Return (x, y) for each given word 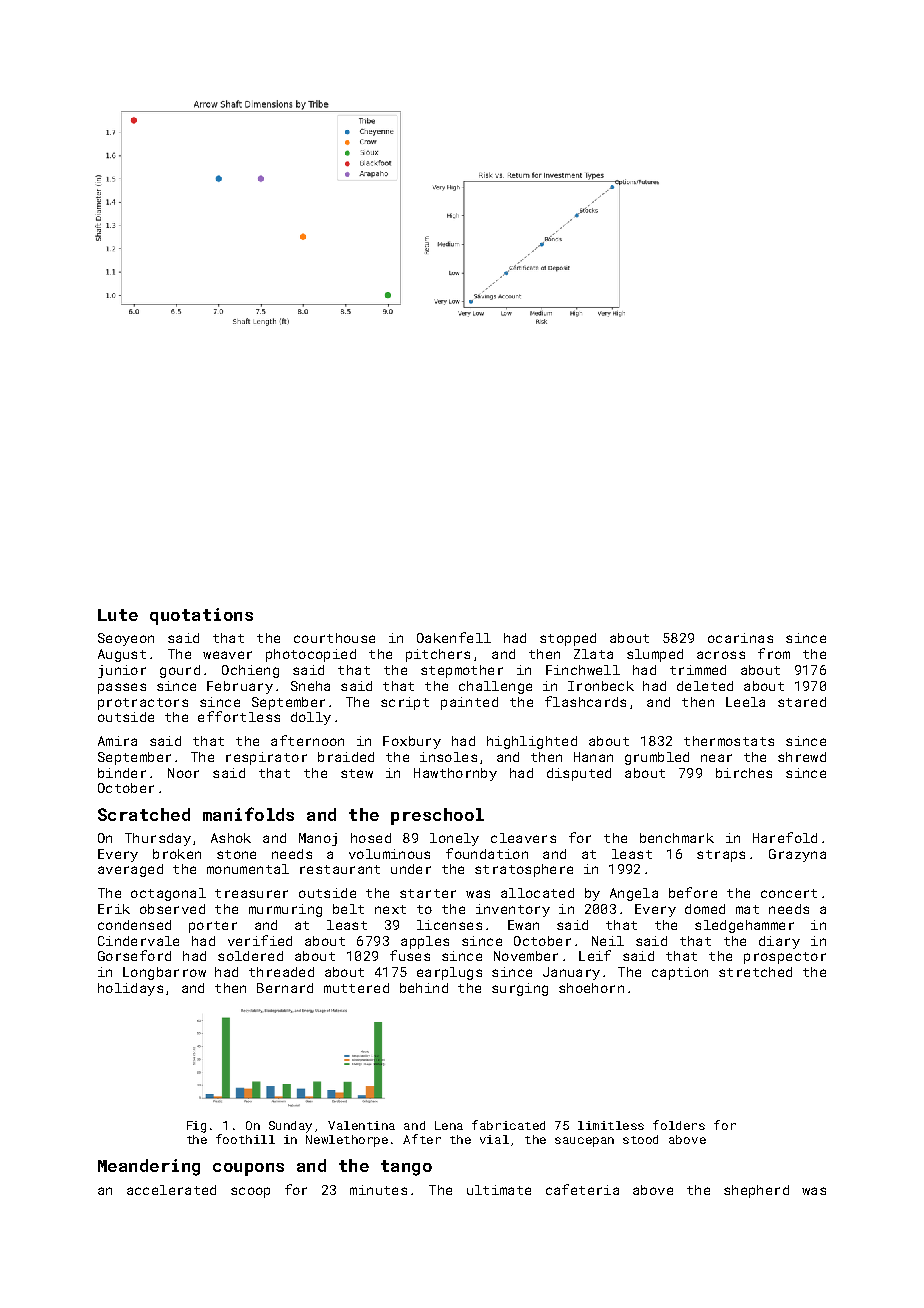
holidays (130, 989)
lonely (454, 839)
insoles (448, 757)
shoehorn (591, 988)
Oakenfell (454, 637)
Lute (118, 615)
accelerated (171, 1190)
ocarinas (740, 638)
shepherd (756, 1191)
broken (177, 854)
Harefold (785, 837)
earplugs (449, 973)
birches (744, 773)
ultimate (499, 1190)
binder (122, 773)
